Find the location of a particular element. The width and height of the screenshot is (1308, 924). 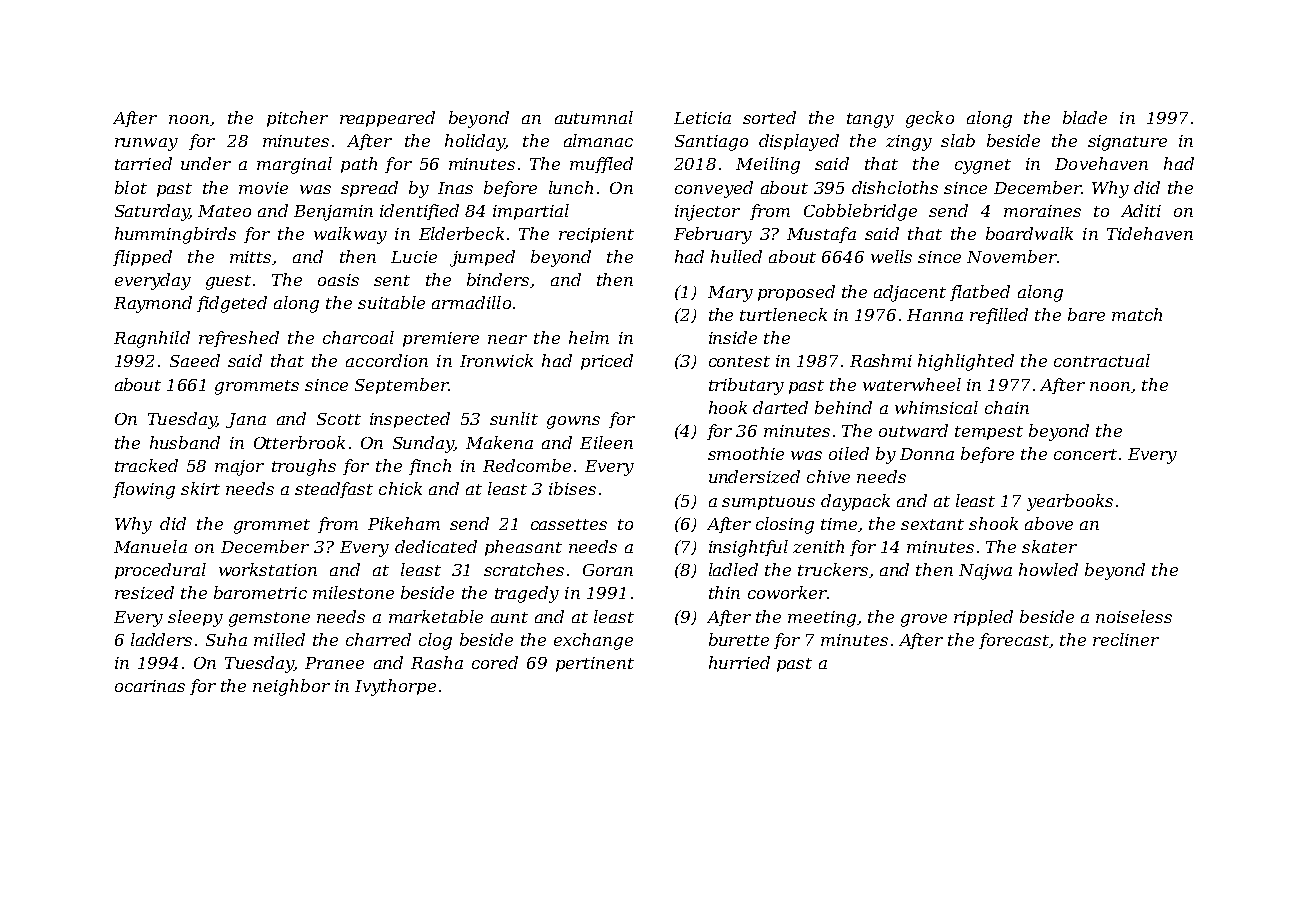

Manuela is located at coordinates (150, 546).
